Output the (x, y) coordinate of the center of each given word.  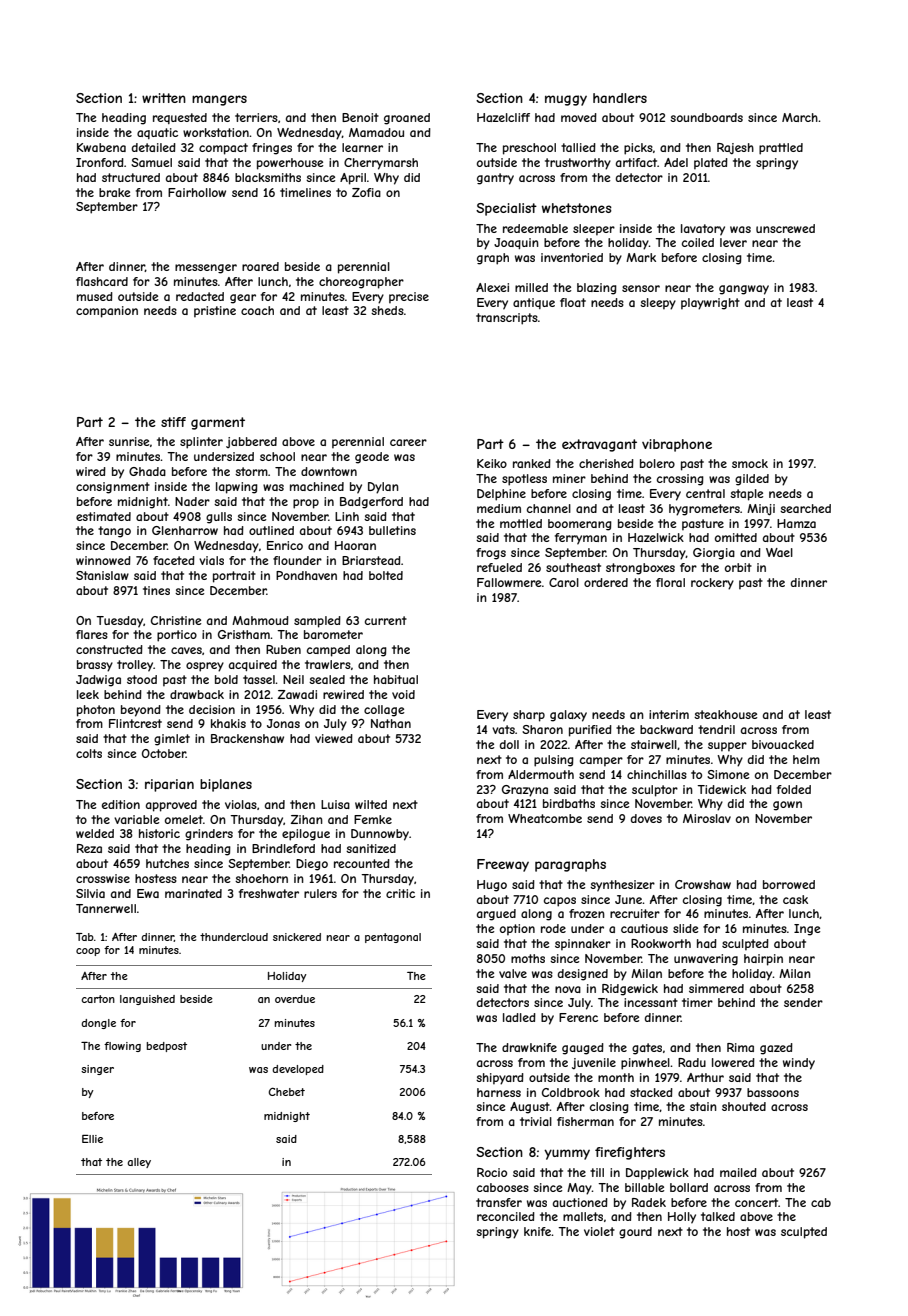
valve (513, 973)
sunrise (129, 441)
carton (98, 999)
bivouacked (783, 744)
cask (795, 899)
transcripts (507, 319)
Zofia (366, 192)
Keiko (492, 463)
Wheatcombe (545, 818)
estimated (103, 516)
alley (139, 1163)
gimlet (172, 740)
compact (223, 149)
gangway (744, 290)
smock (750, 463)
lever (733, 242)
